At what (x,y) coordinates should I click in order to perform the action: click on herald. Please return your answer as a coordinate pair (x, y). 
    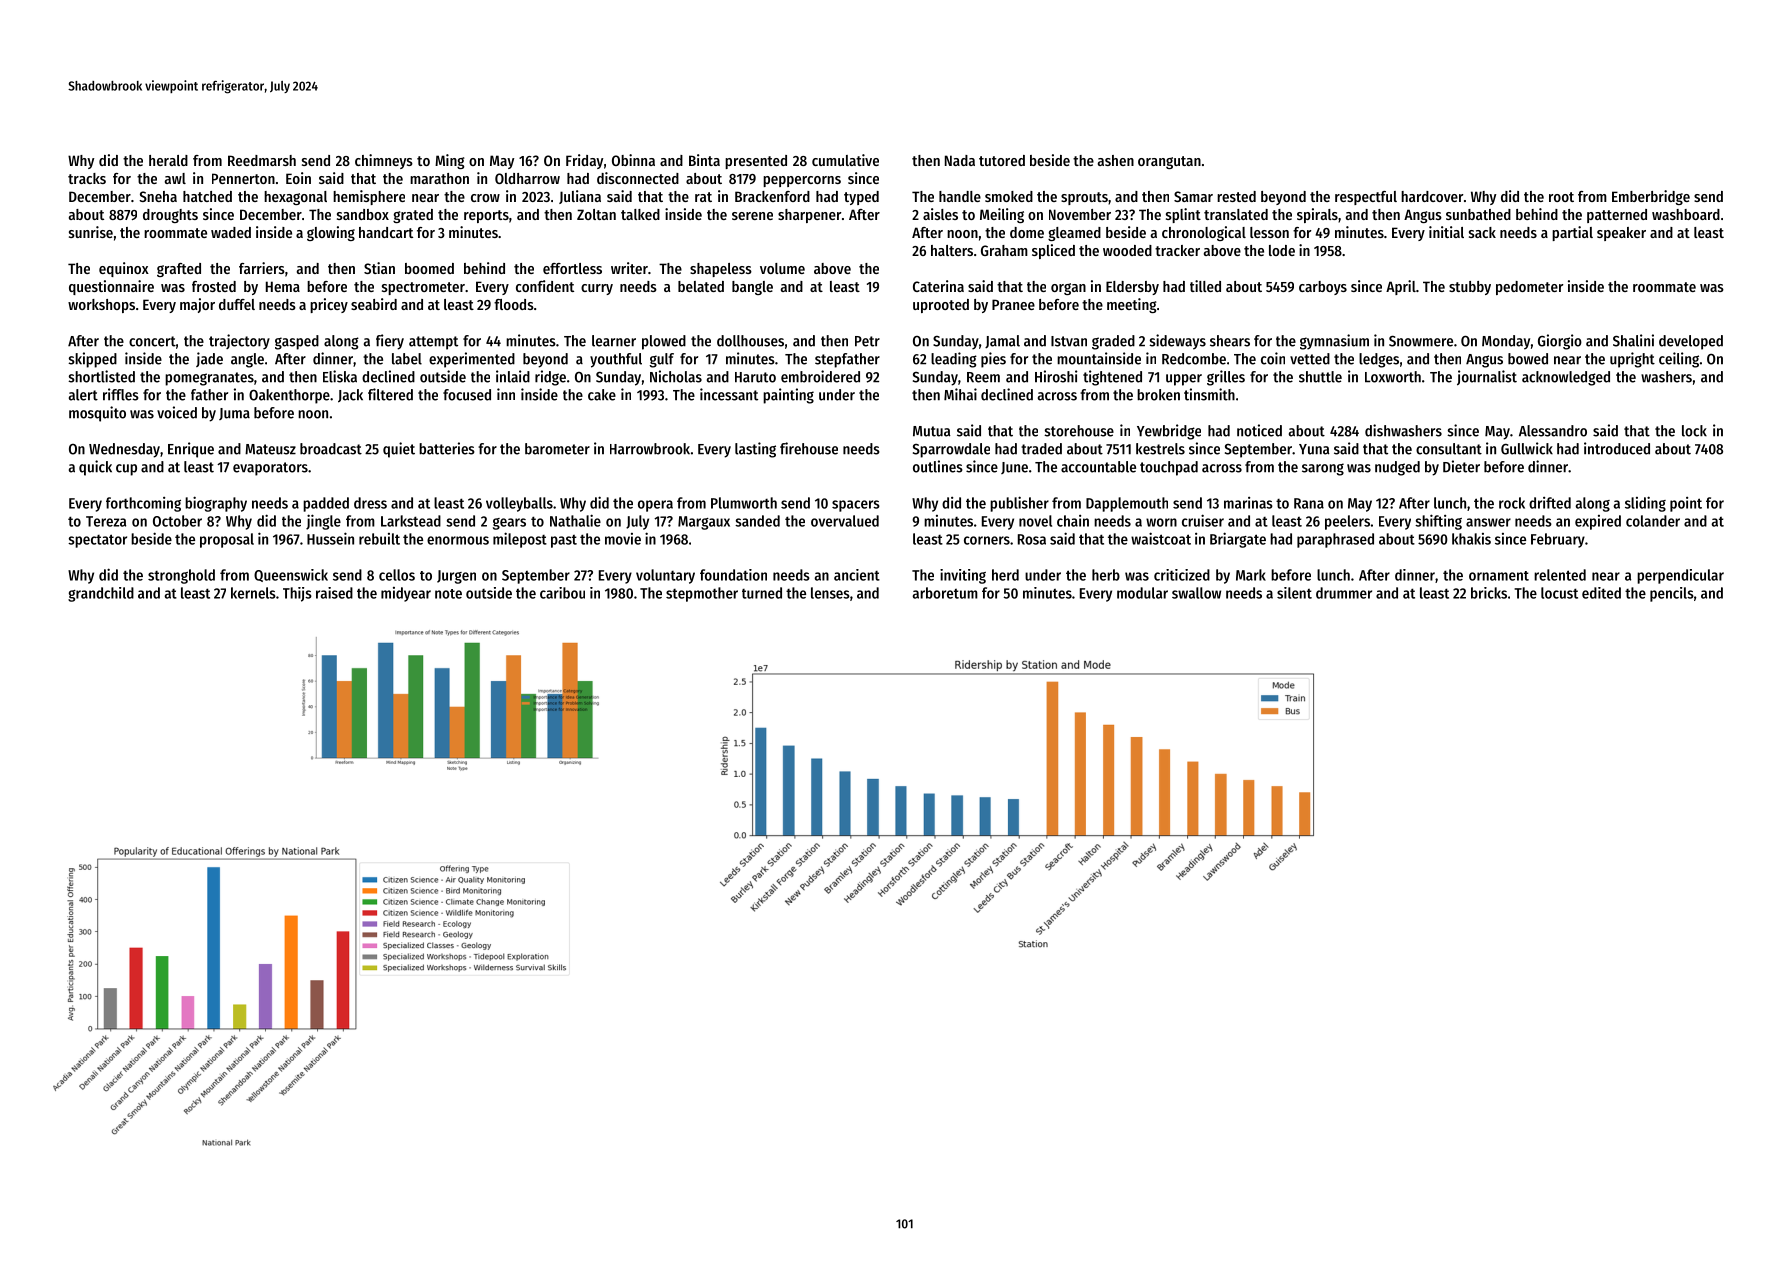
    Looking at the image, I should click on (168, 160).
